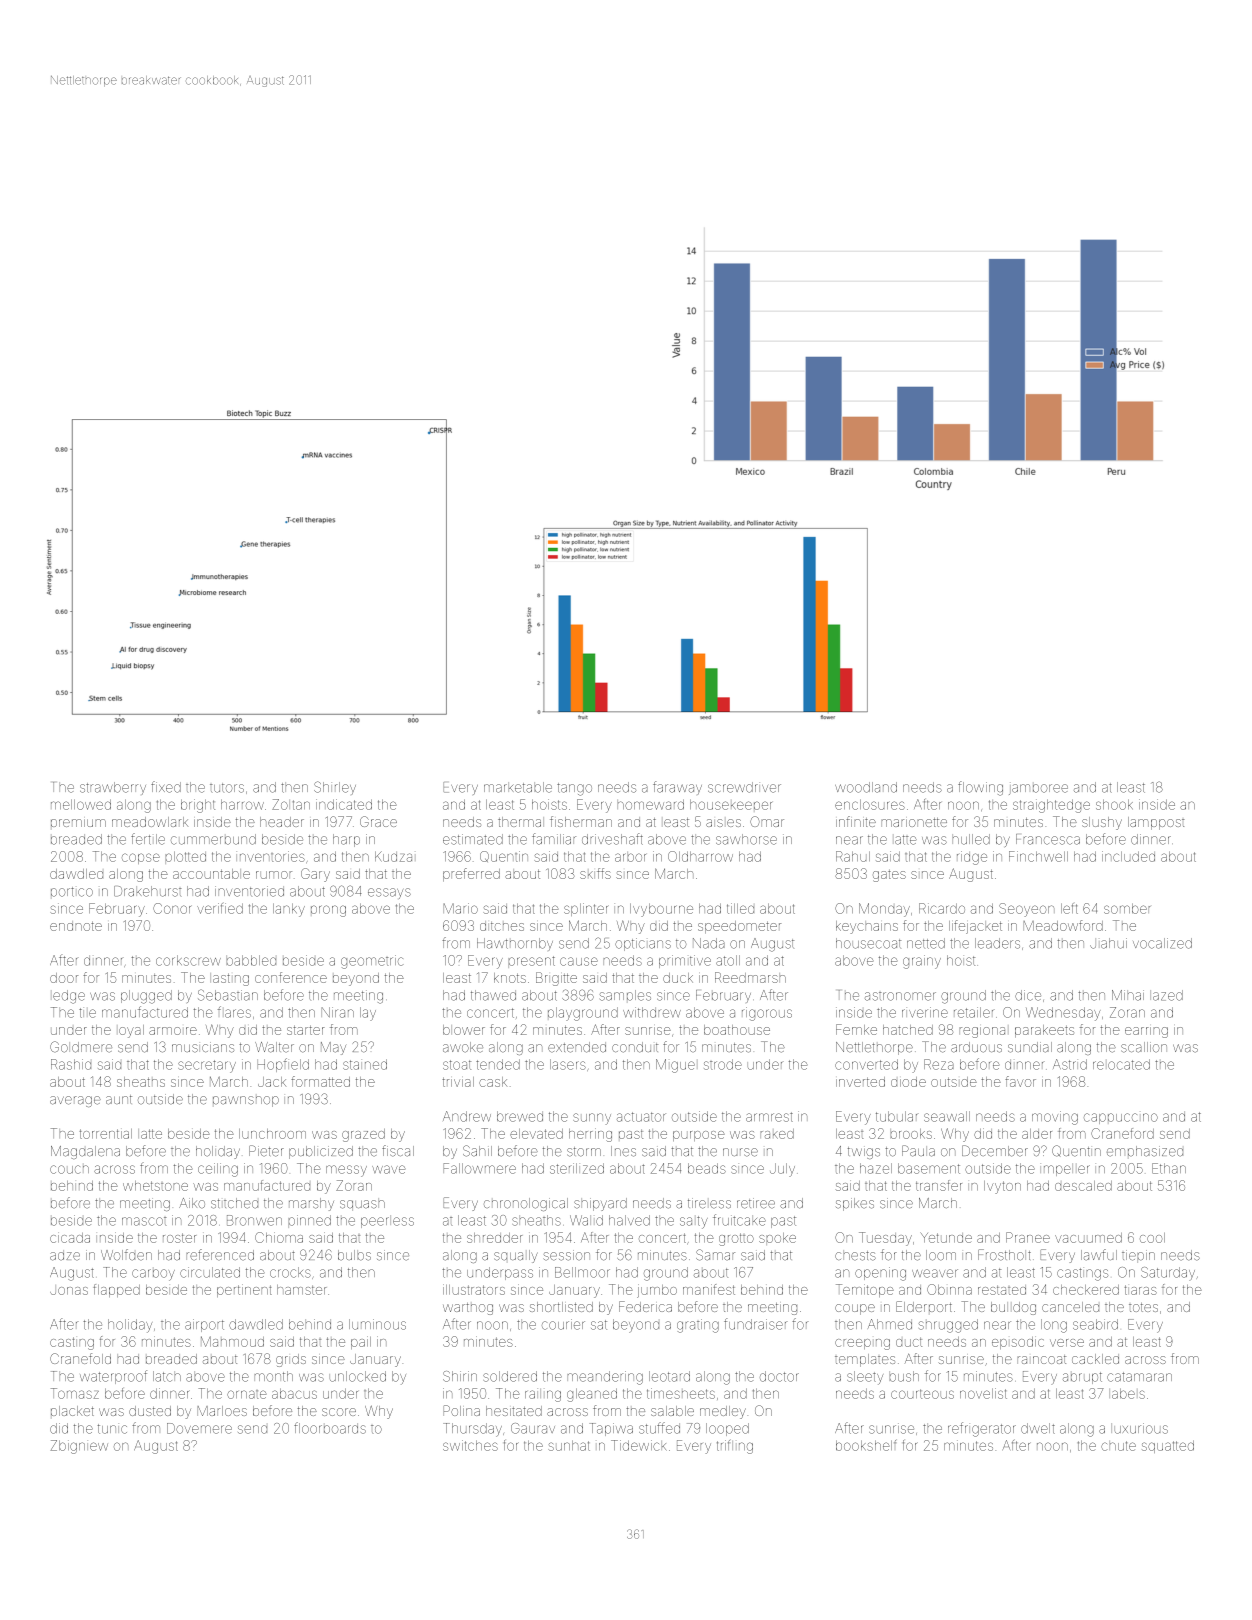 The image size is (1252, 1620). Describe the element at coordinates (1038, 789) in the document. I see `jamboree` at that location.
